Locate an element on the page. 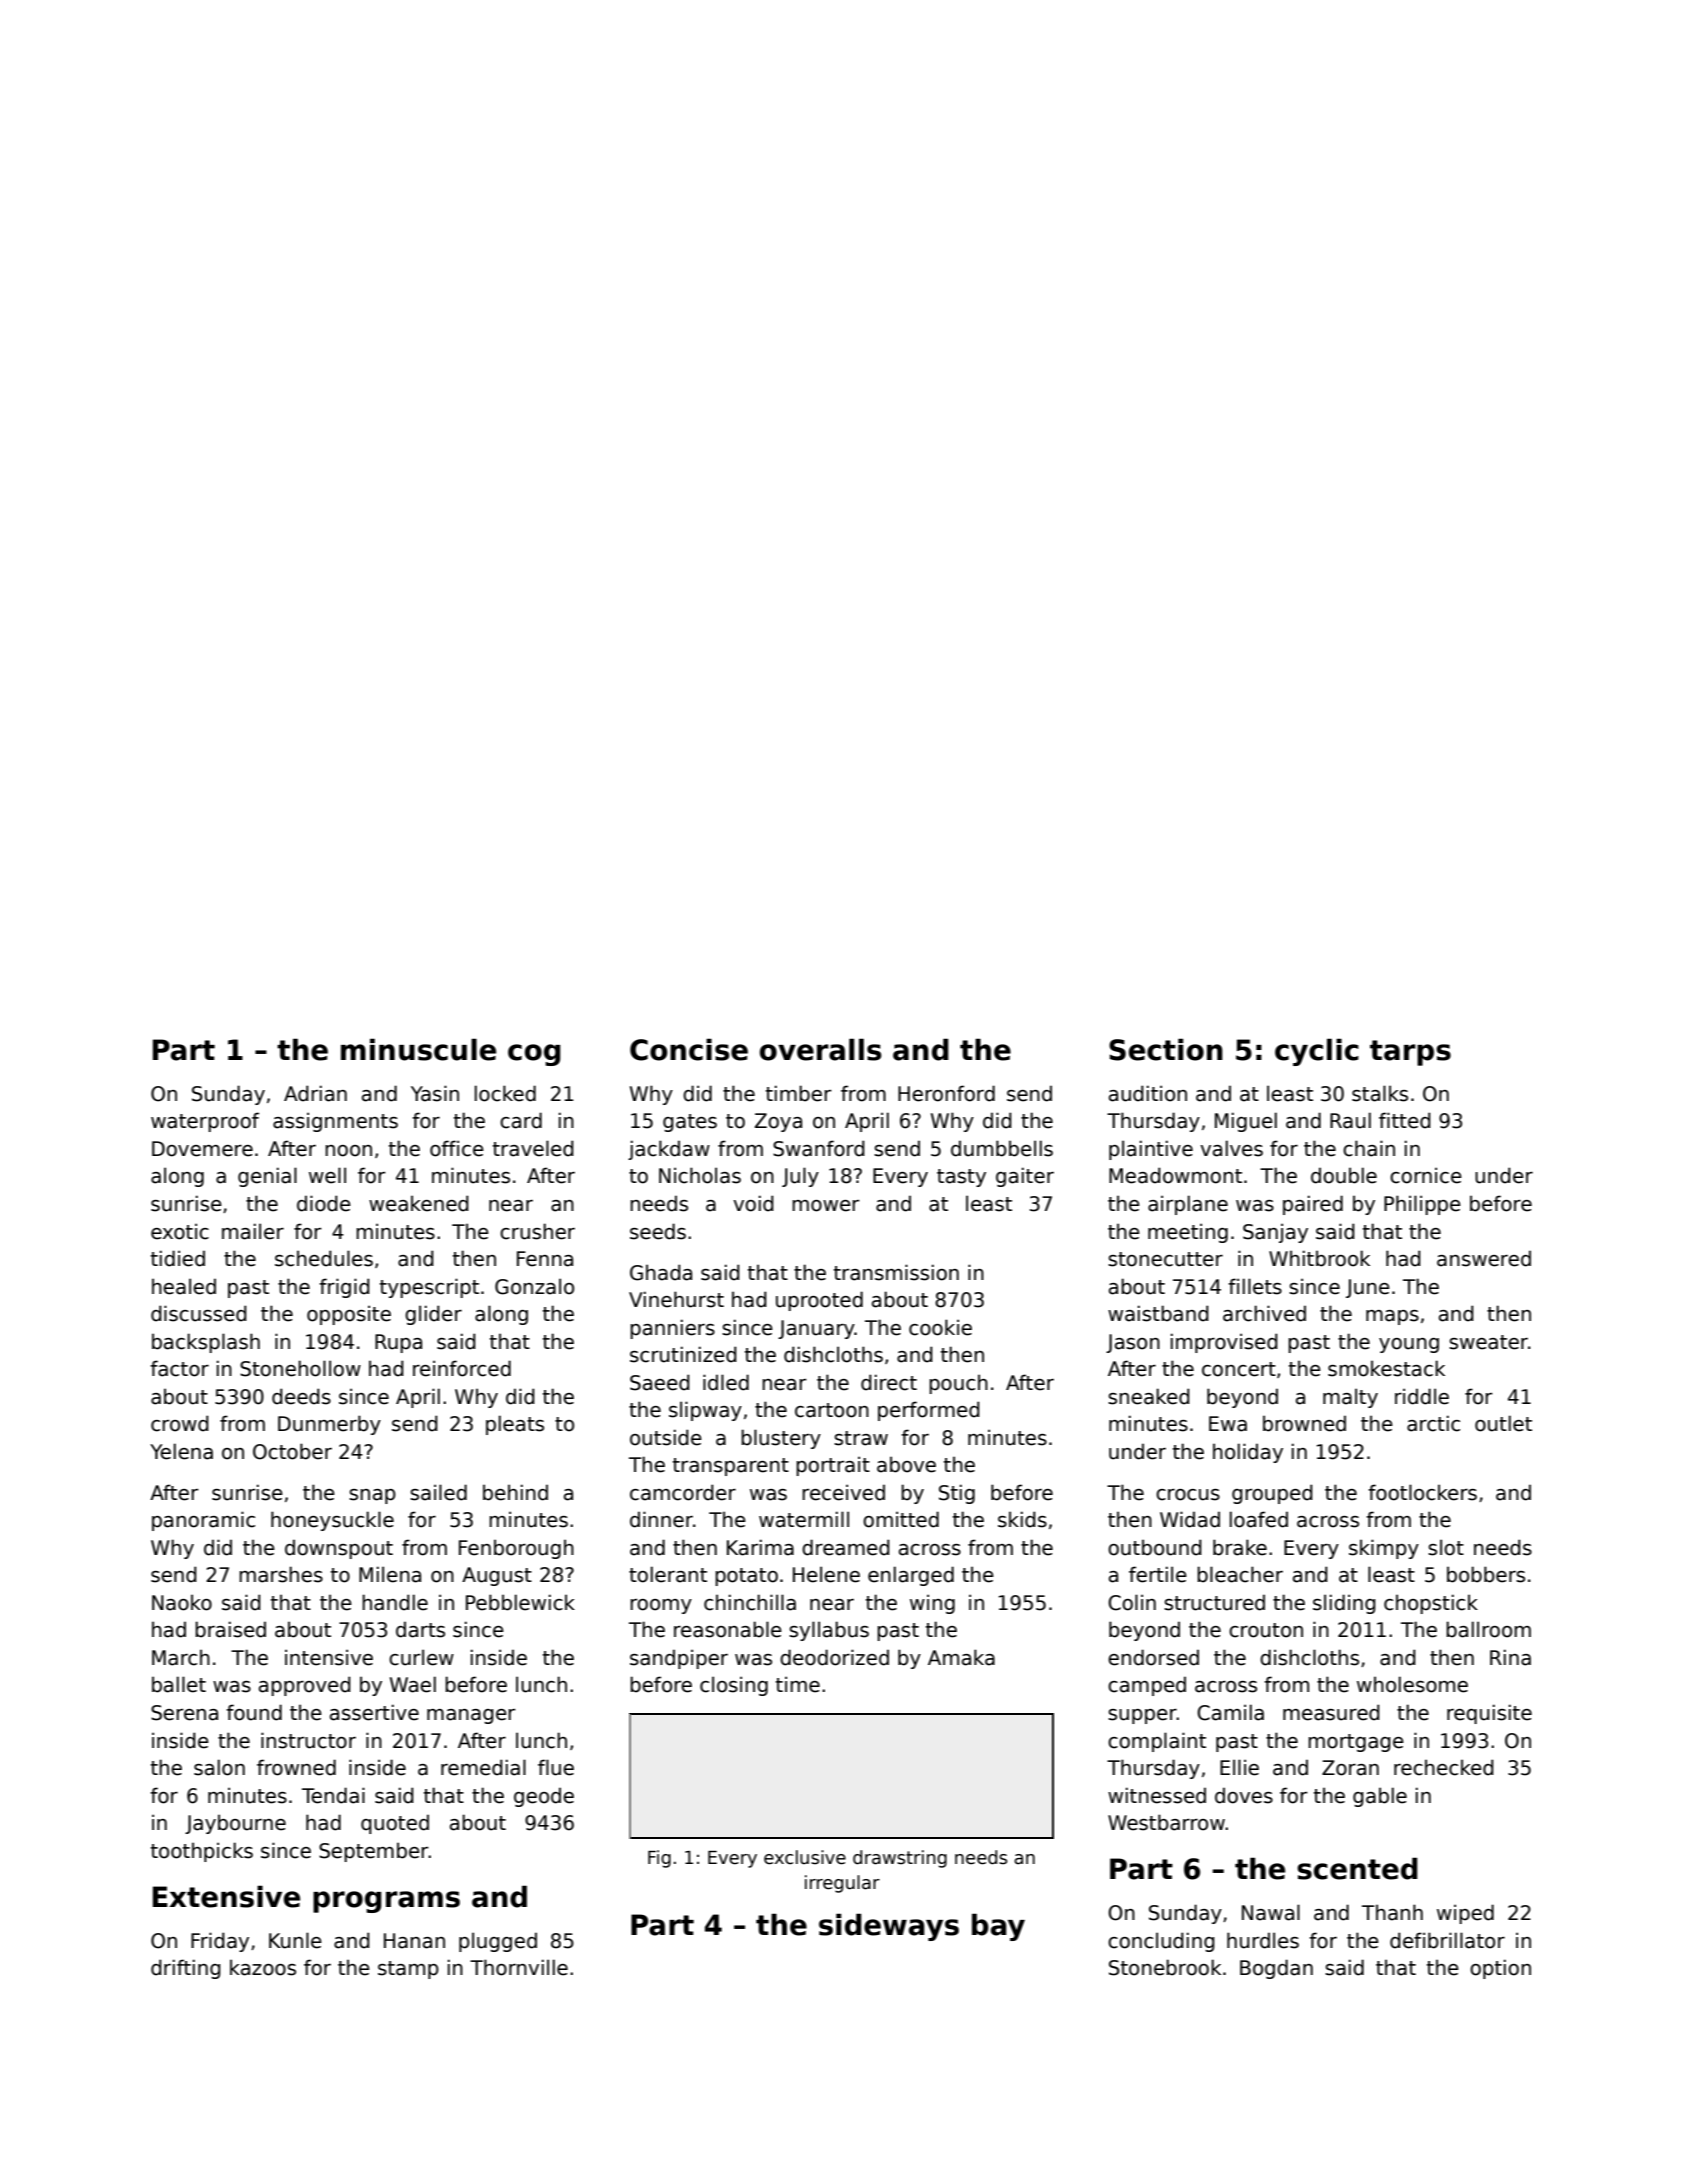 The width and height of the document is (1683, 2178). October is located at coordinates (292, 1451).
